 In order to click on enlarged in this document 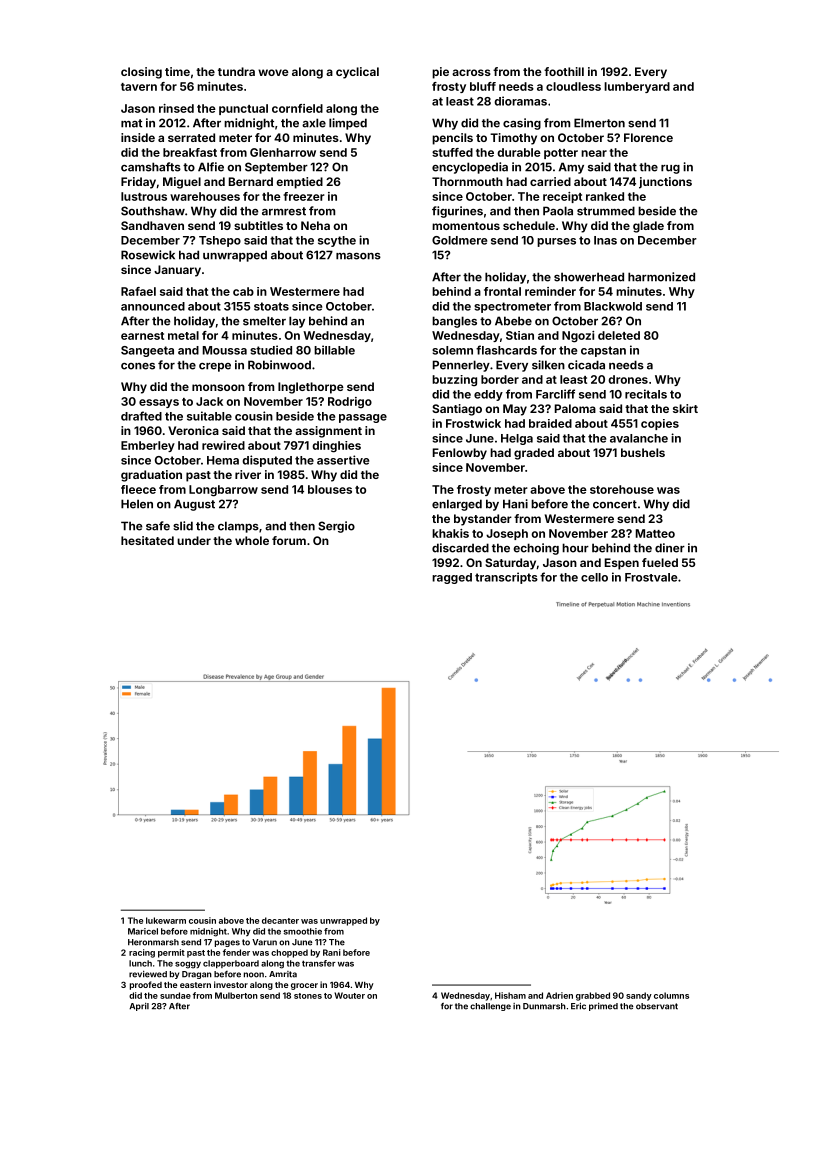, I will do `click(457, 505)`.
